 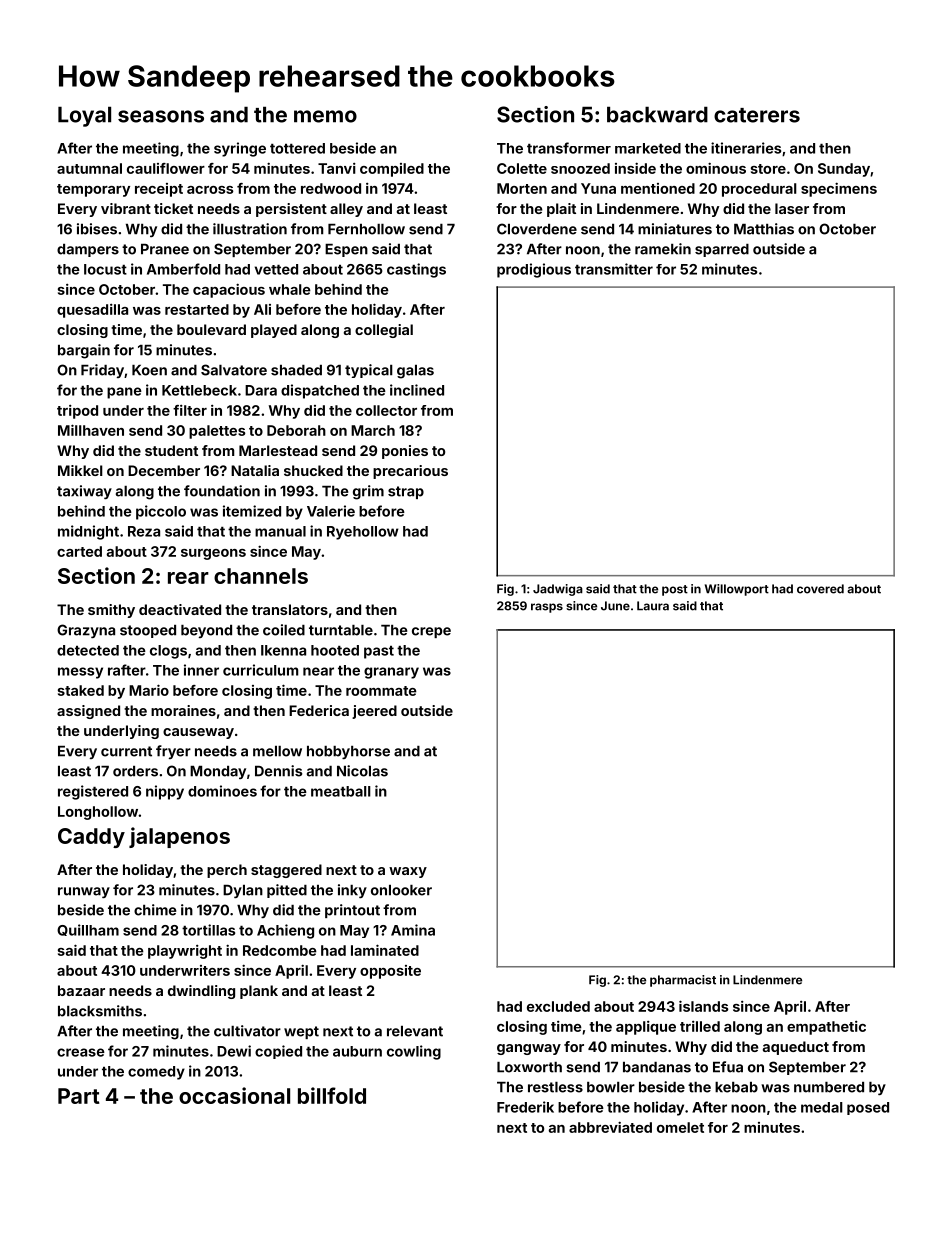 What do you see at coordinates (79, 1096) in the document?
I see `Part` at bounding box center [79, 1096].
